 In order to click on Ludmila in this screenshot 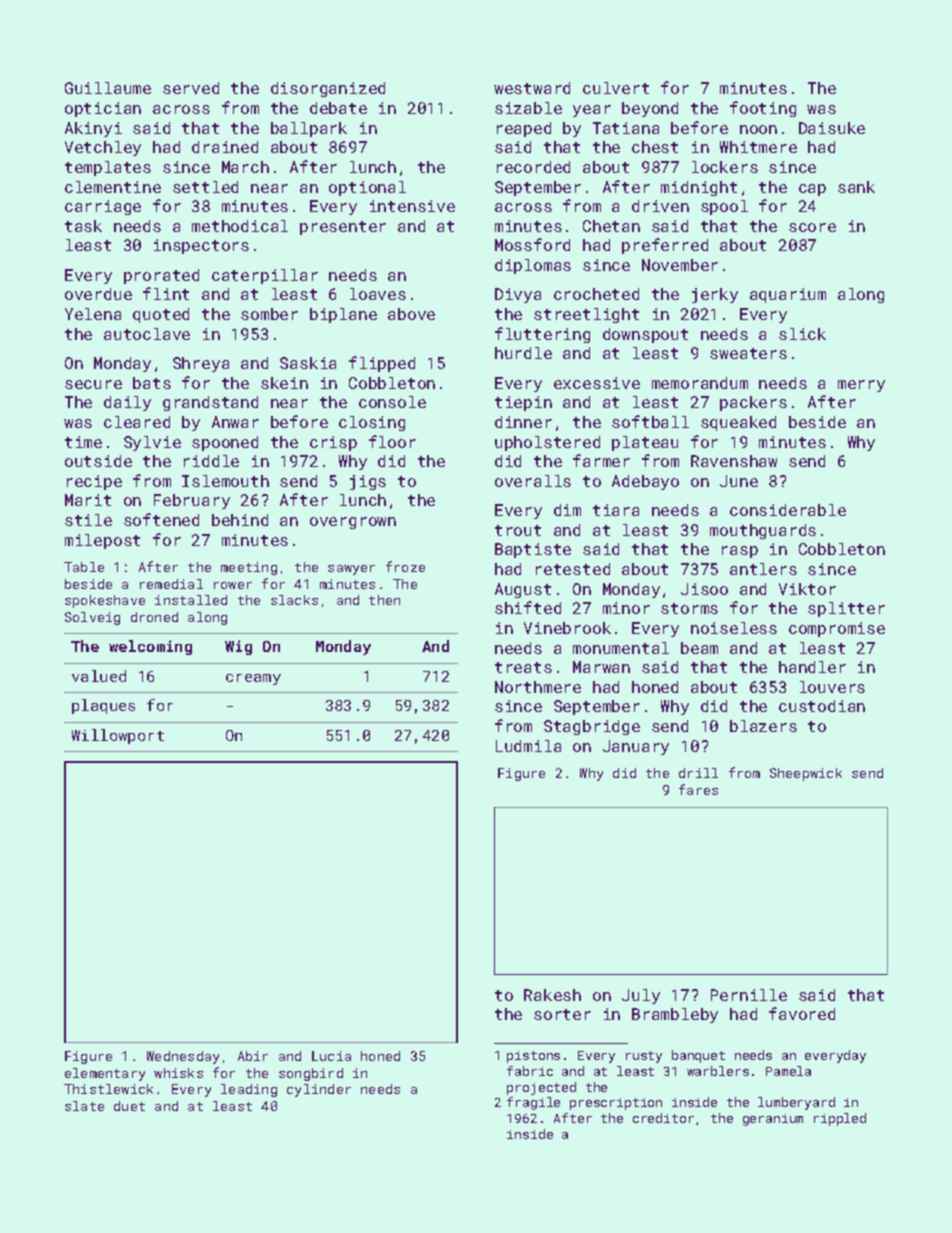, I will do `click(528, 746)`.
